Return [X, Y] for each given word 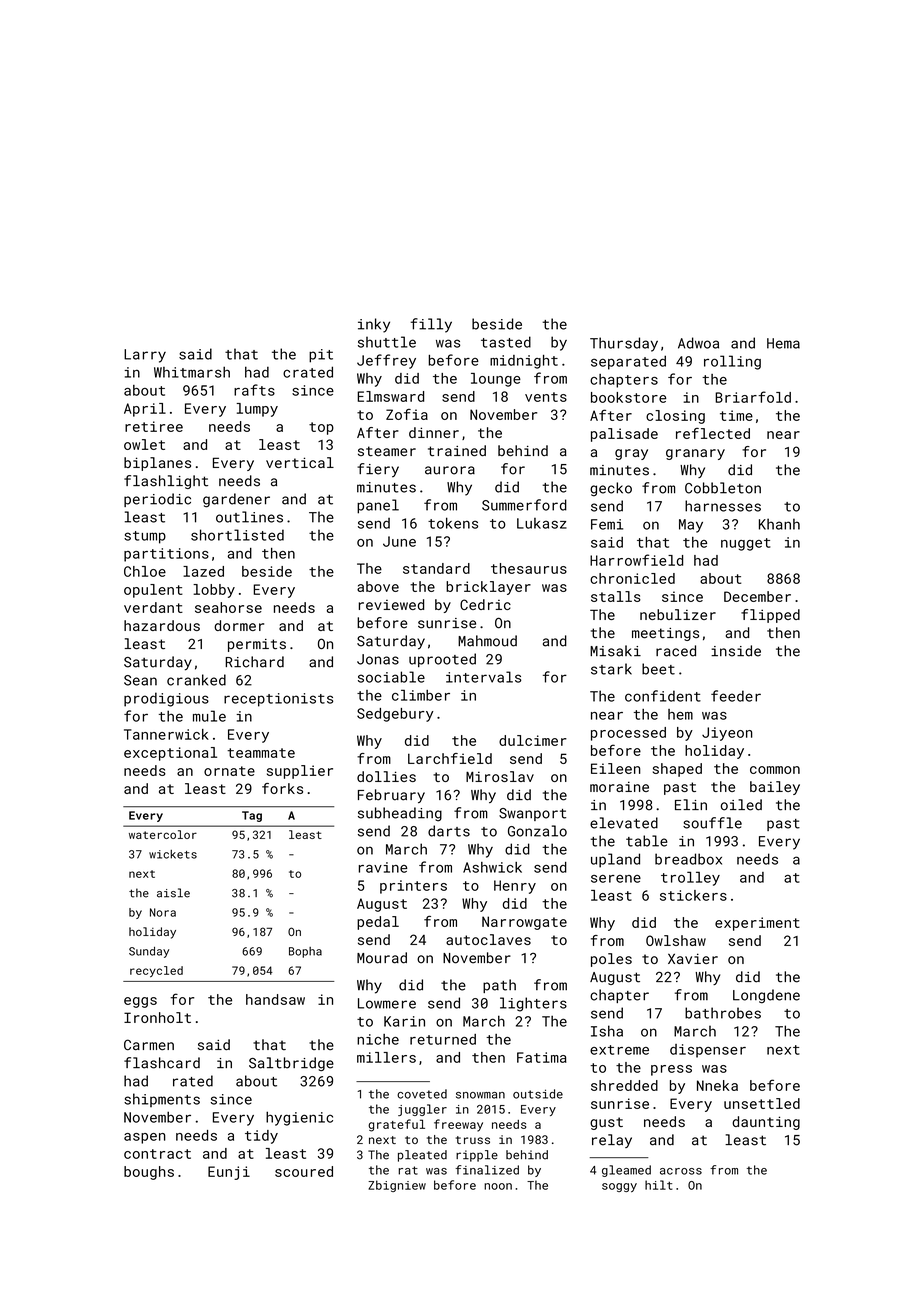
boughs [149, 1173]
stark [611, 669]
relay [612, 1141]
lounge [496, 380]
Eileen [615, 768]
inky [374, 325]
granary [695, 454]
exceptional [170, 754]
